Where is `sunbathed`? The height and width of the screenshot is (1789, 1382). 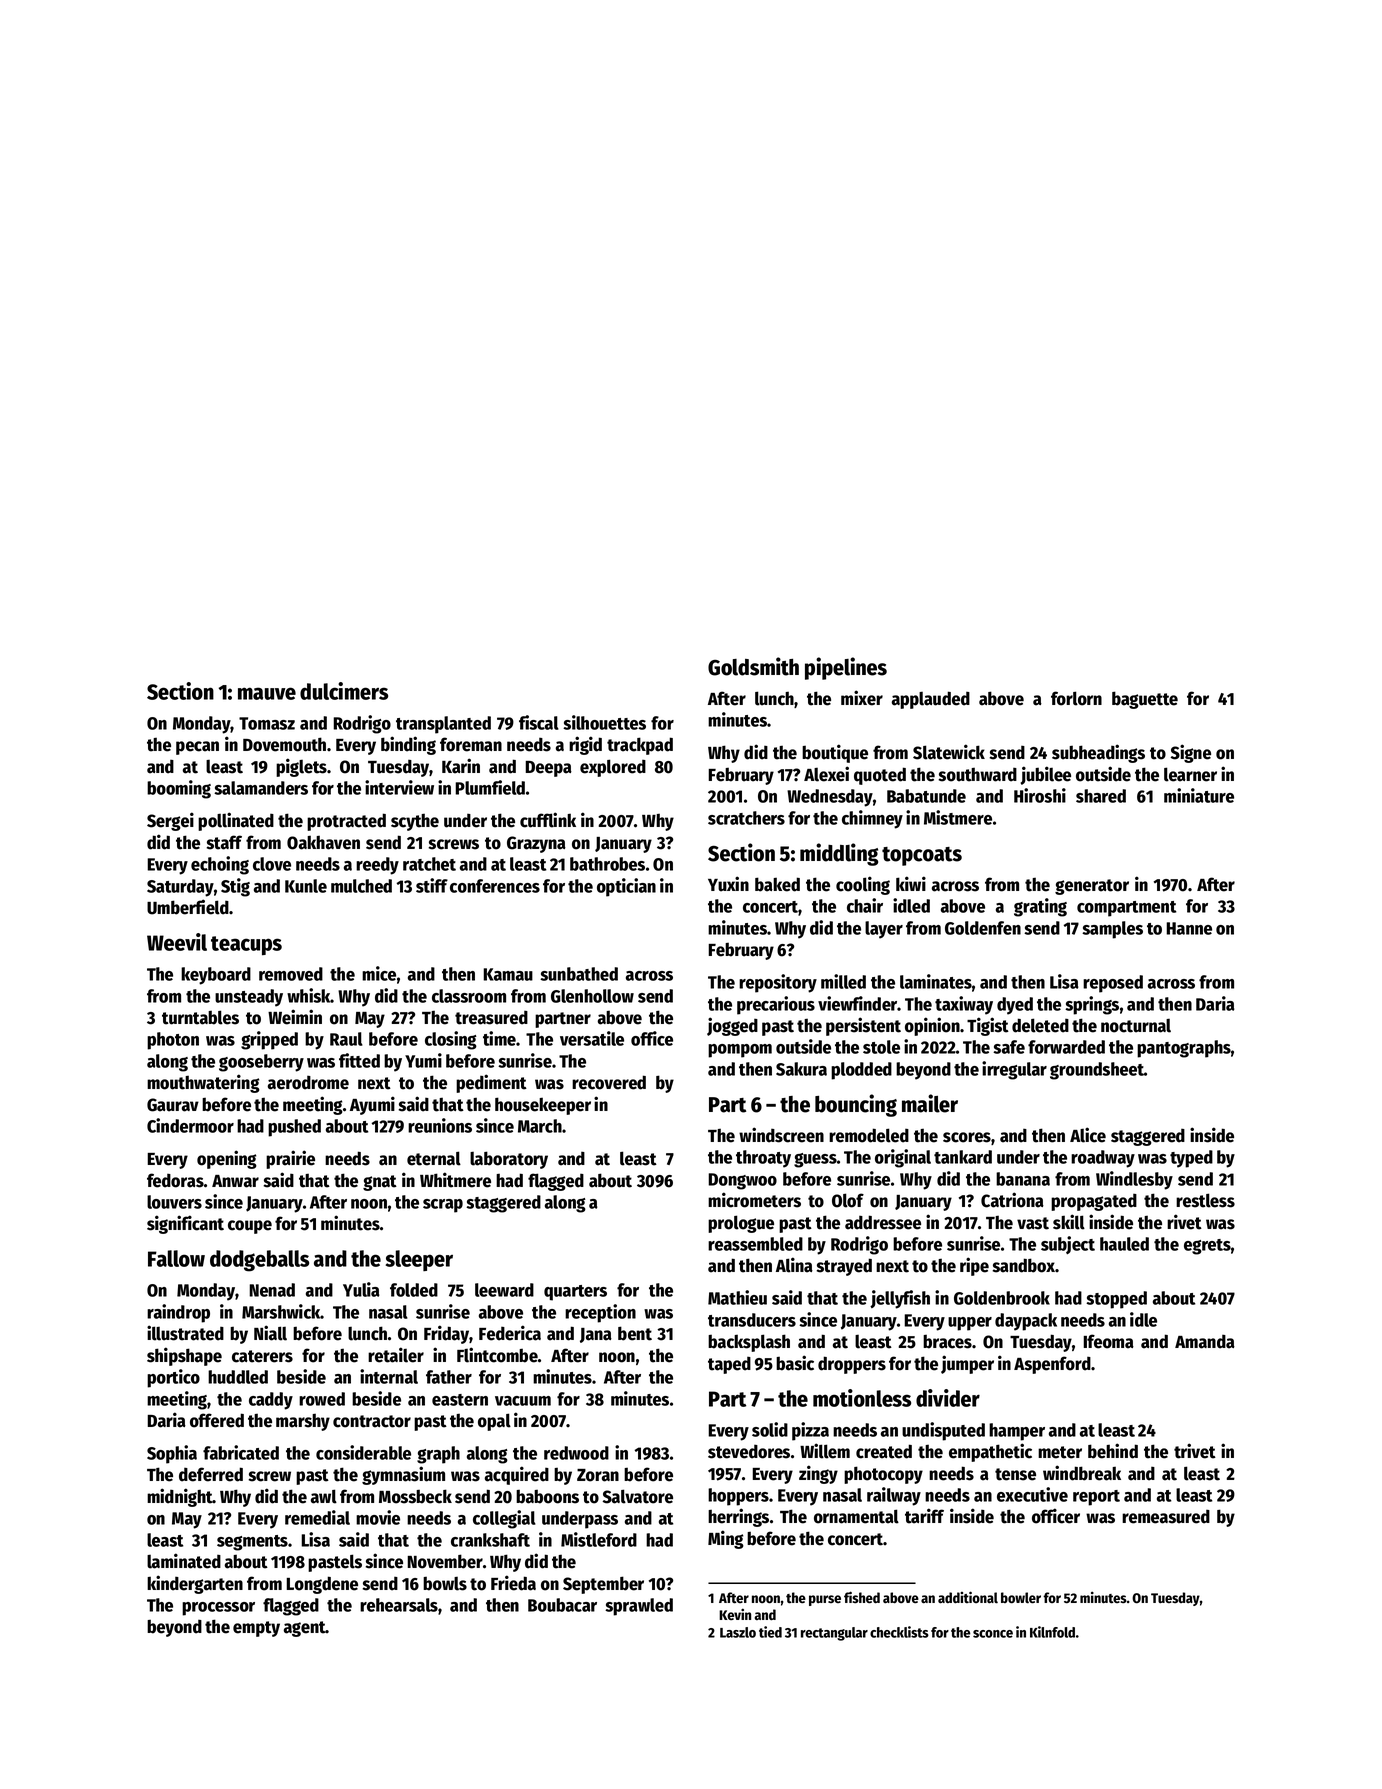
sunbathed is located at coordinates (579, 974).
